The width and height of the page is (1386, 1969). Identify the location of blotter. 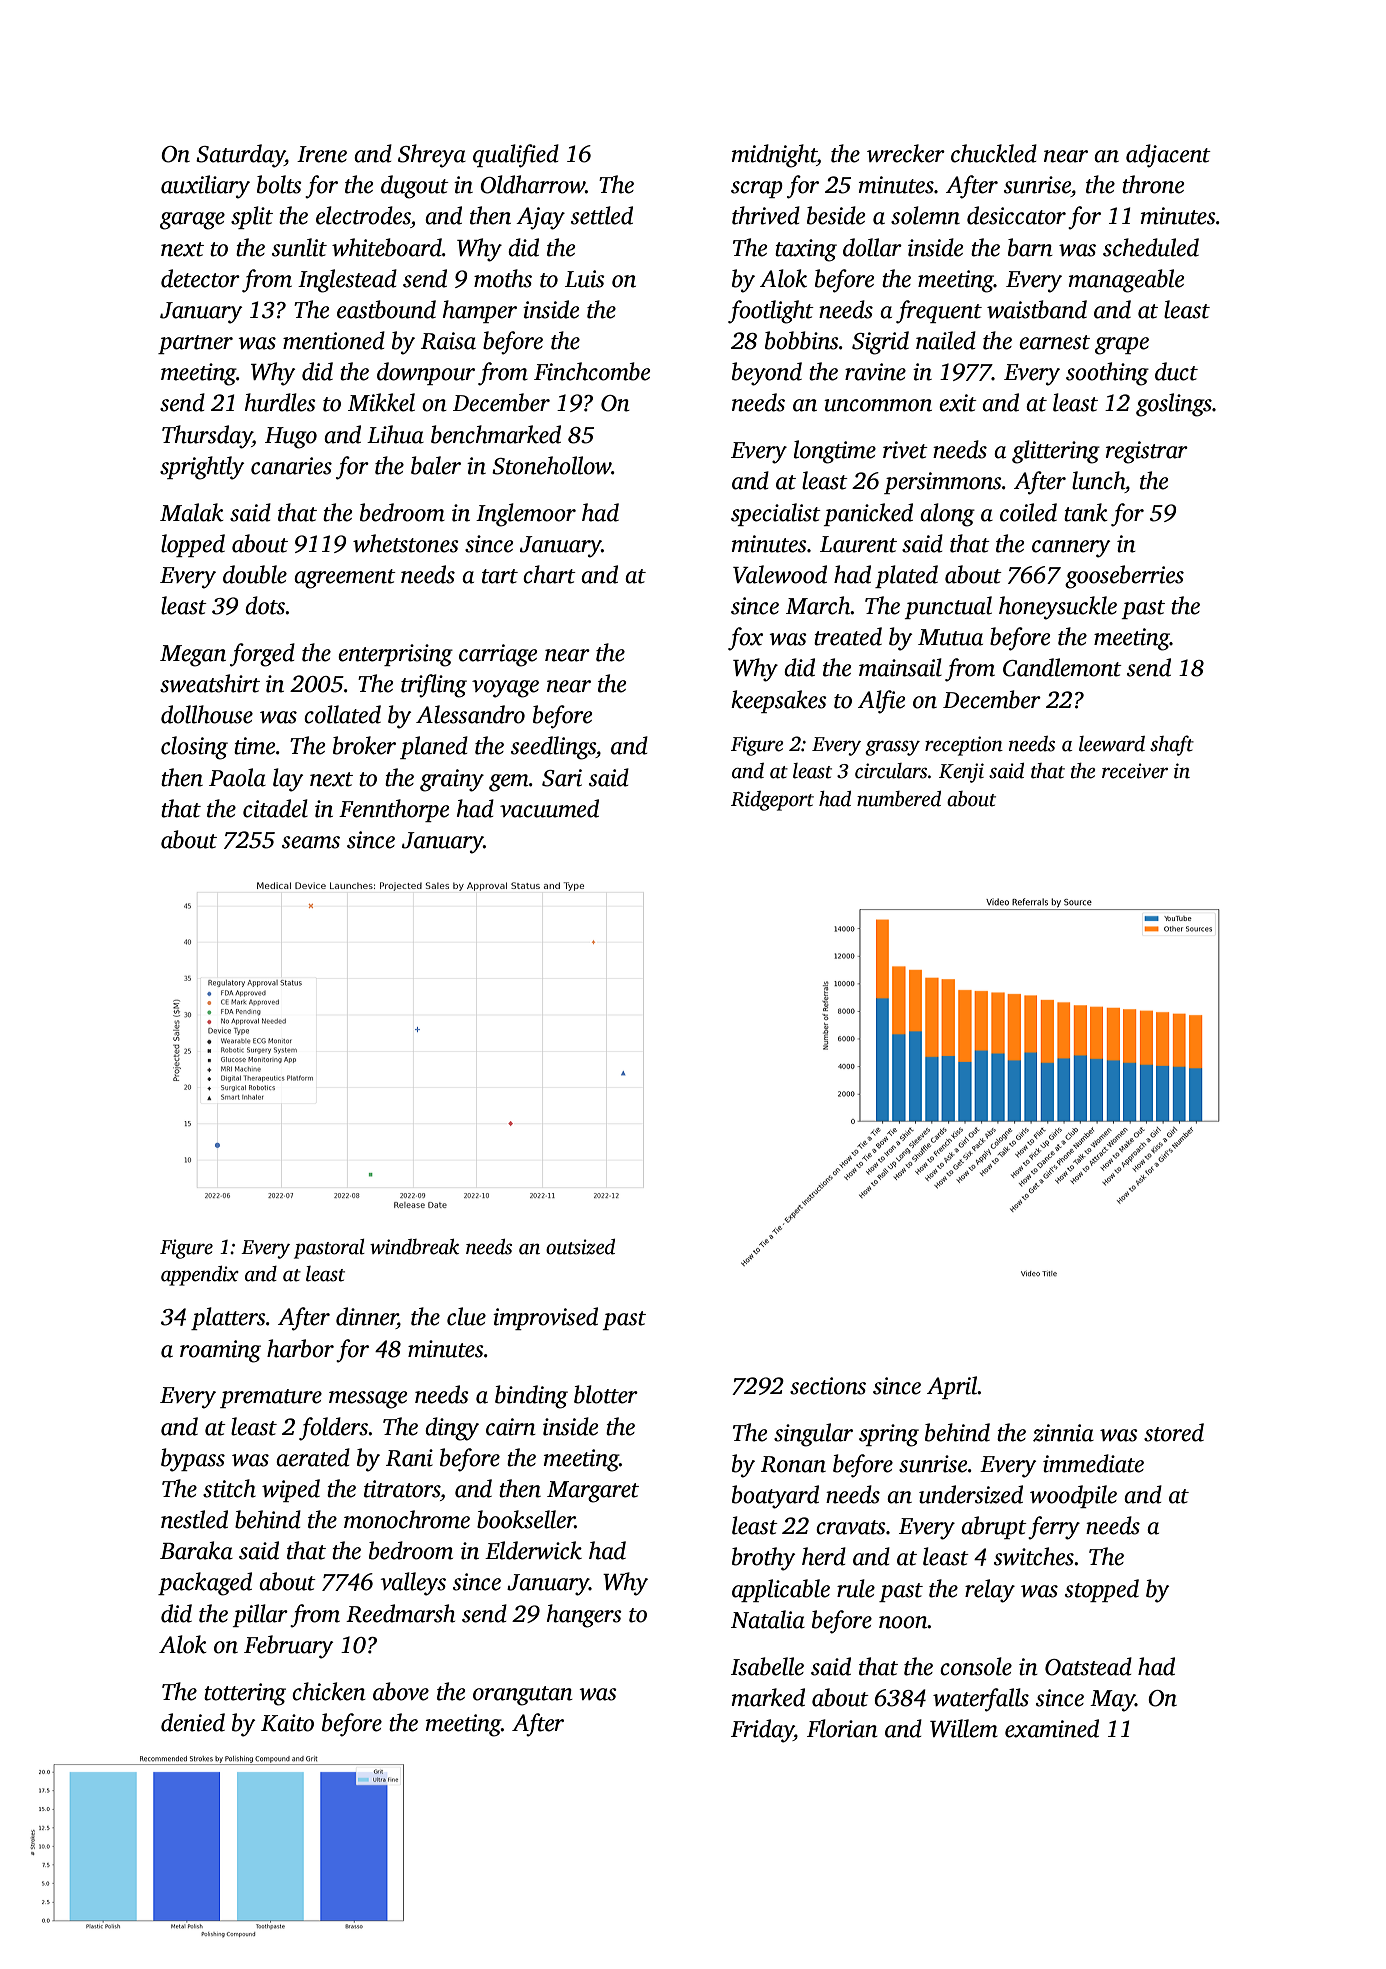
(606, 1394).
